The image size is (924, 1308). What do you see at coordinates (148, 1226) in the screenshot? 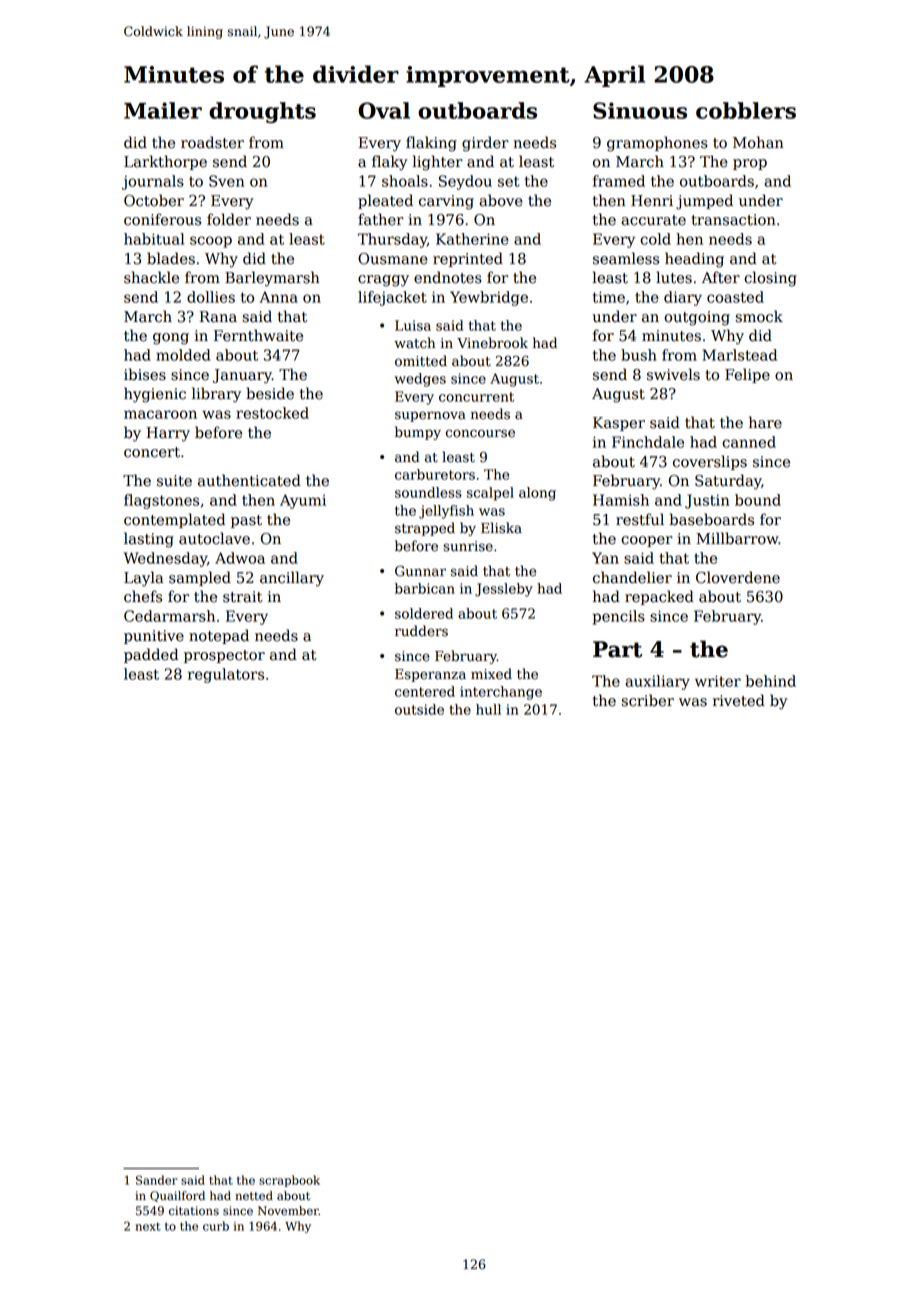
I see `next` at bounding box center [148, 1226].
